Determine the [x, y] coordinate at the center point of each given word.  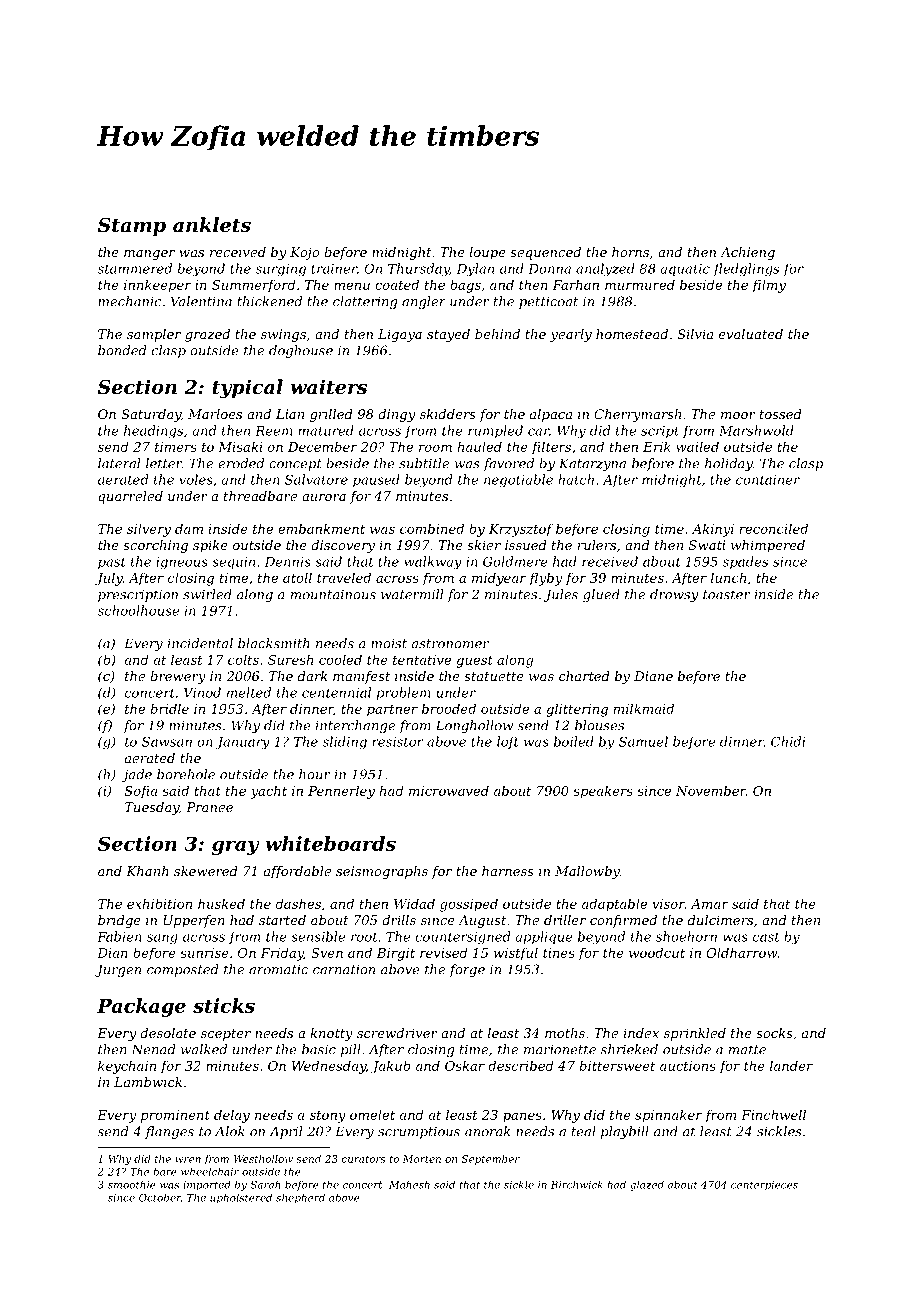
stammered [135, 268]
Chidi [788, 741]
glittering [577, 710]
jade [137, 775]
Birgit [395, 954]
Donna [549, 269]
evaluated [751, 334]
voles [196, 479]
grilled [331, 415]
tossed [781, 414]
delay [232, 1116]
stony [328, 1117]
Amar [709, 904]
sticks [224, 1005]
